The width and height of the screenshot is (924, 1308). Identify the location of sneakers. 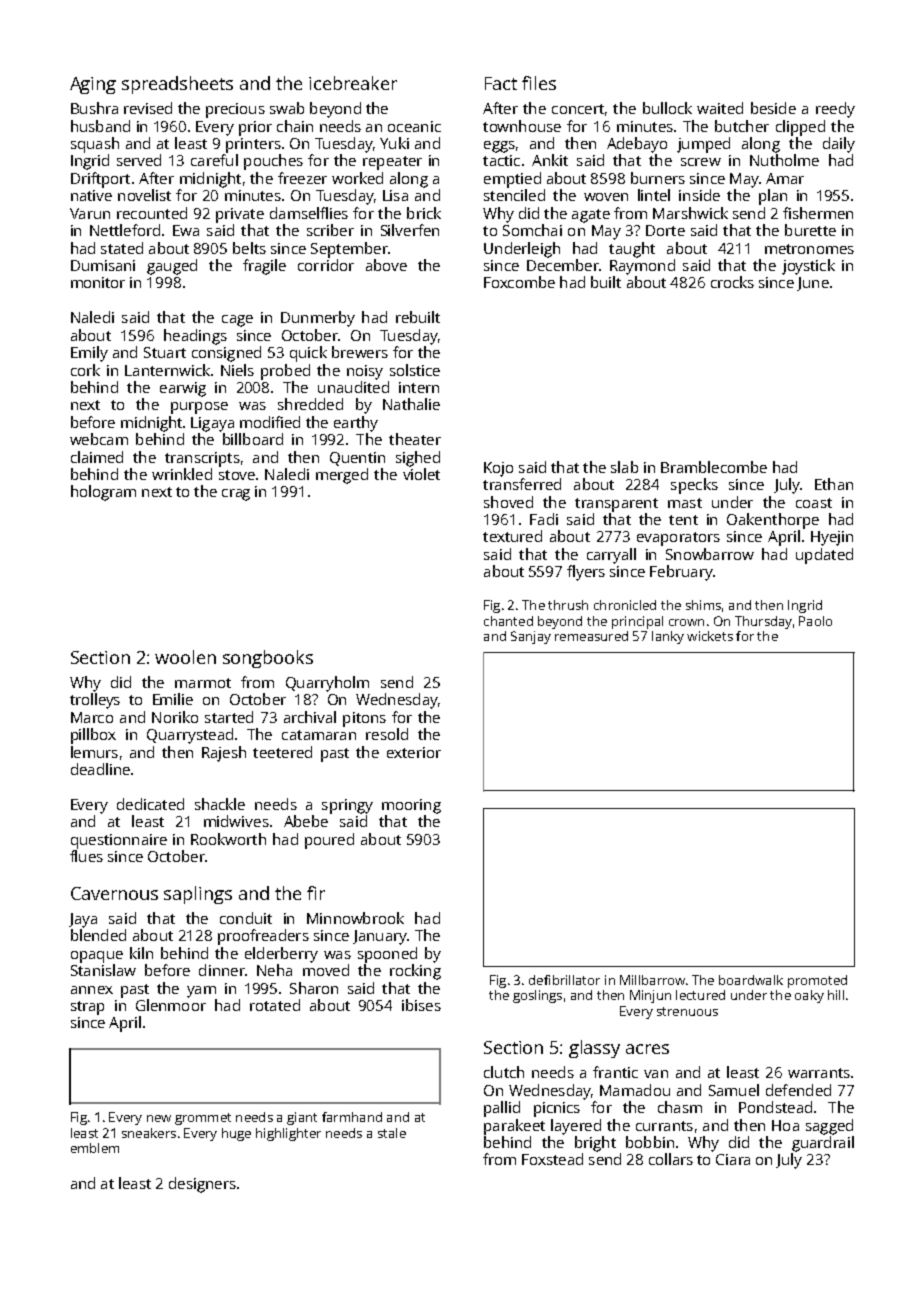
(149, 1133).
